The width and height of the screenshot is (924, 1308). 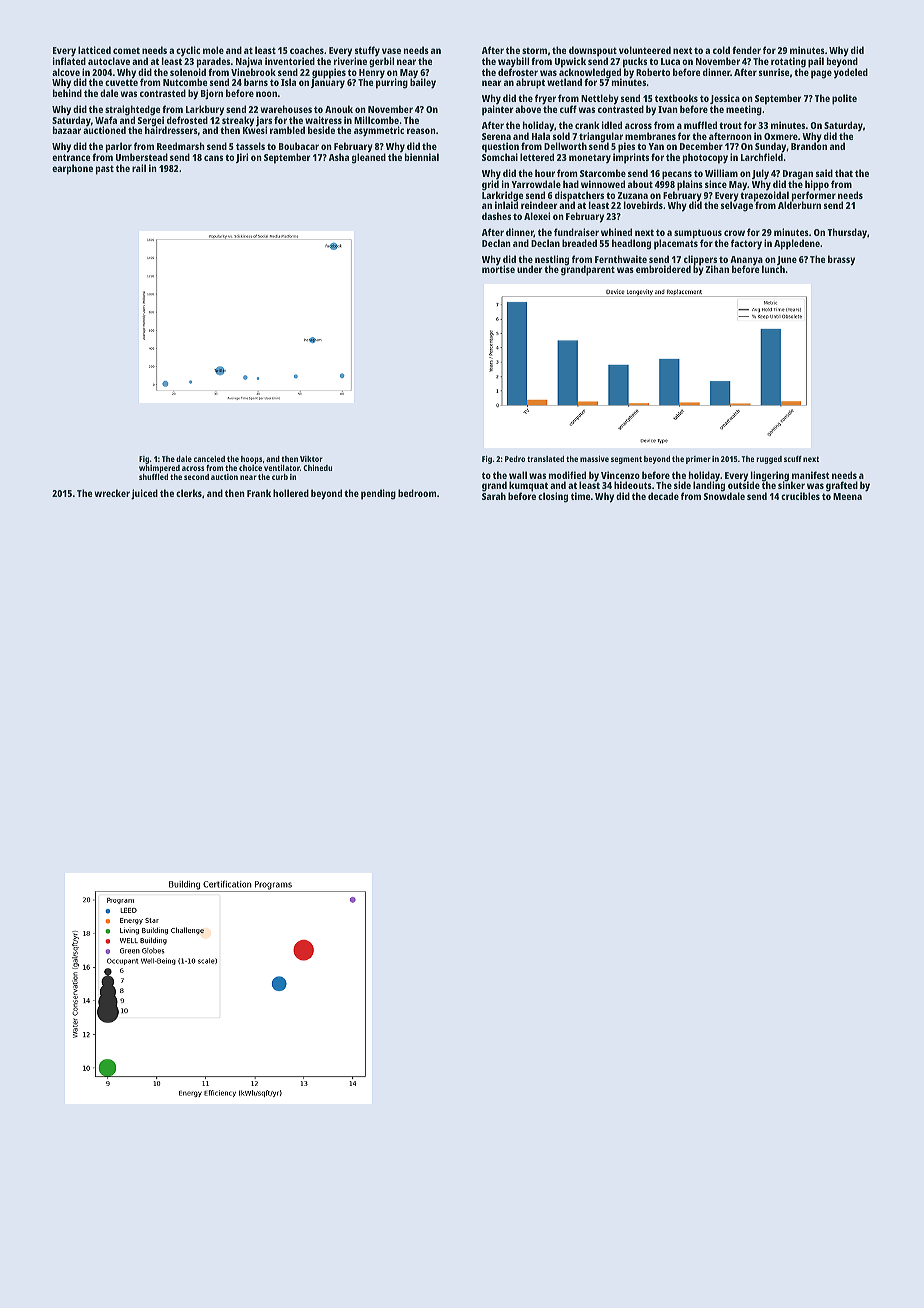 What do you see at coordinates (144, 494) in the screenshot?
I see `juiced` at bounding box center [144, 494].
